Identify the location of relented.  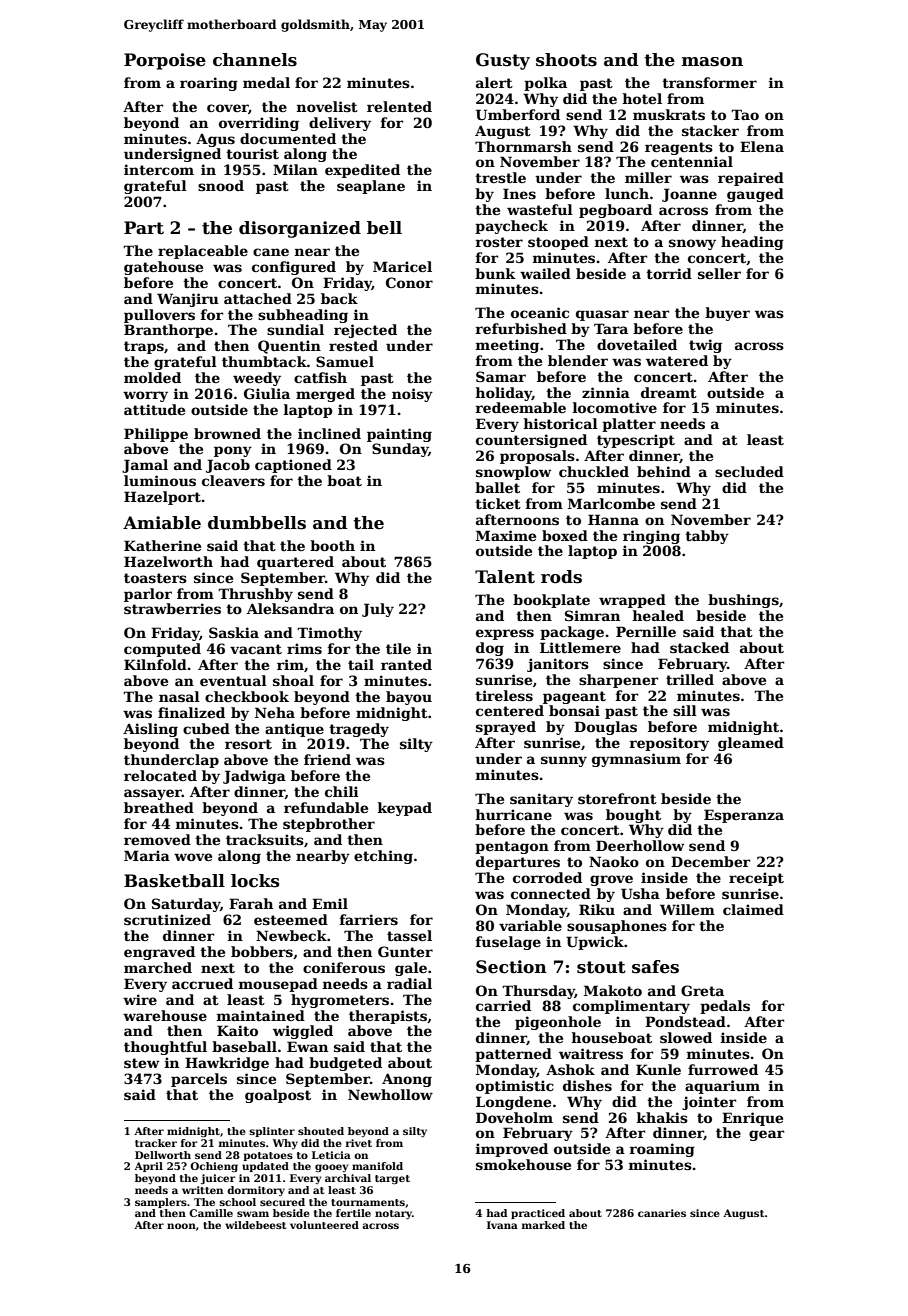
(399, 106).
